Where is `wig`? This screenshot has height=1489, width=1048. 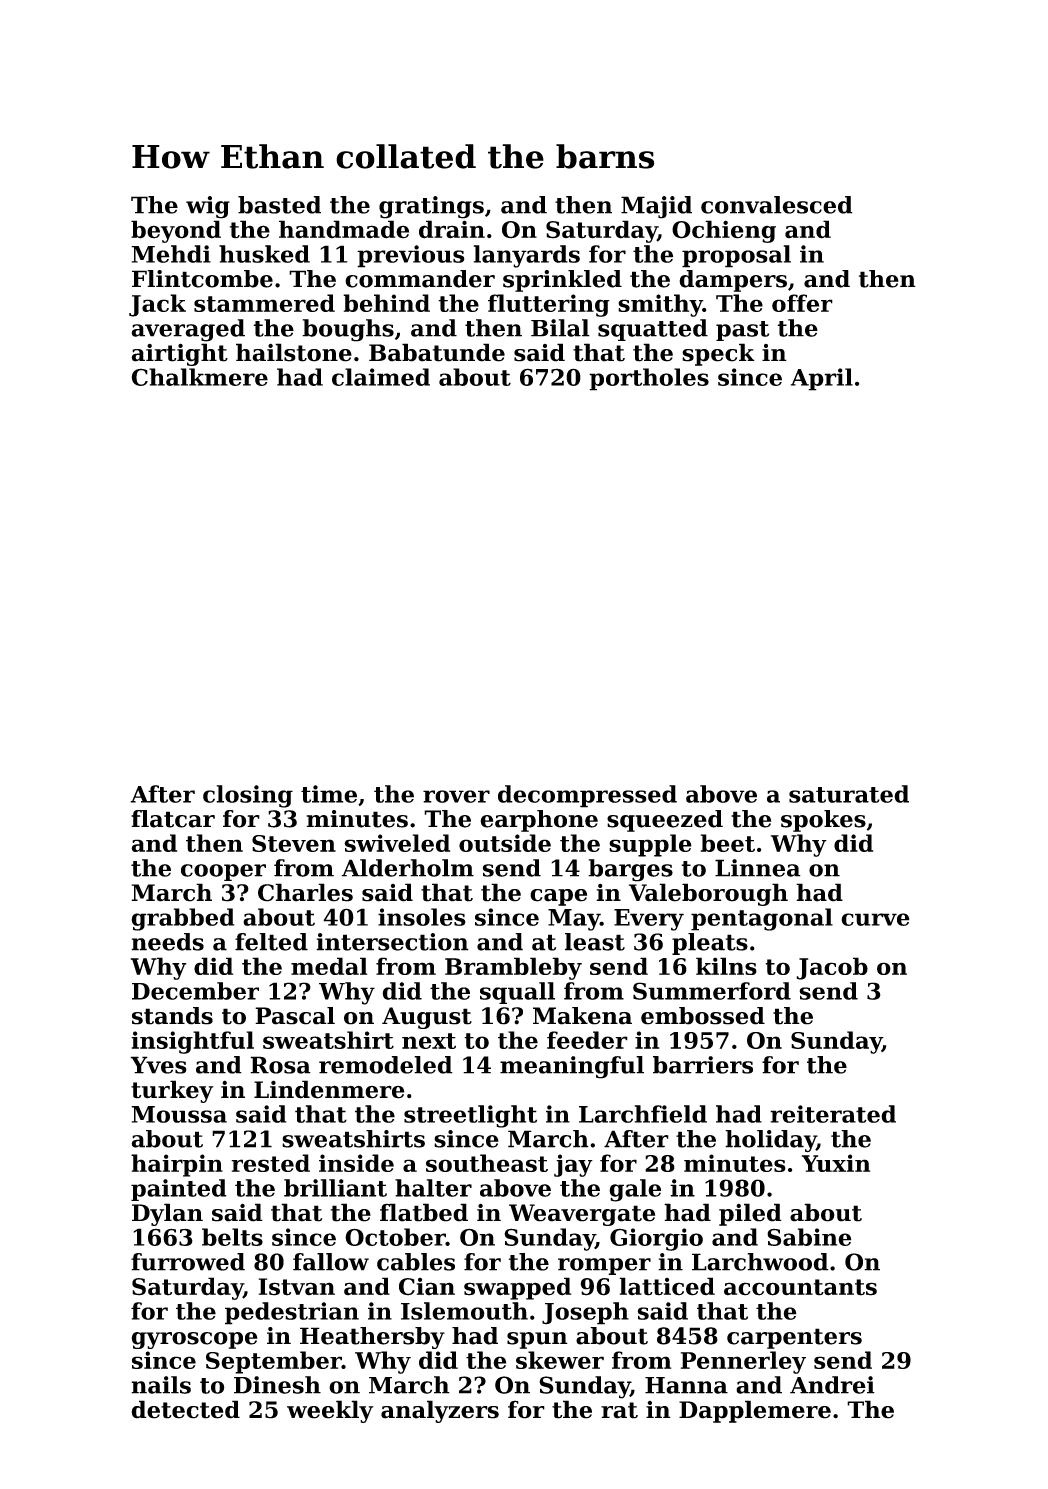
wig is located at coordinates (208, 207).
